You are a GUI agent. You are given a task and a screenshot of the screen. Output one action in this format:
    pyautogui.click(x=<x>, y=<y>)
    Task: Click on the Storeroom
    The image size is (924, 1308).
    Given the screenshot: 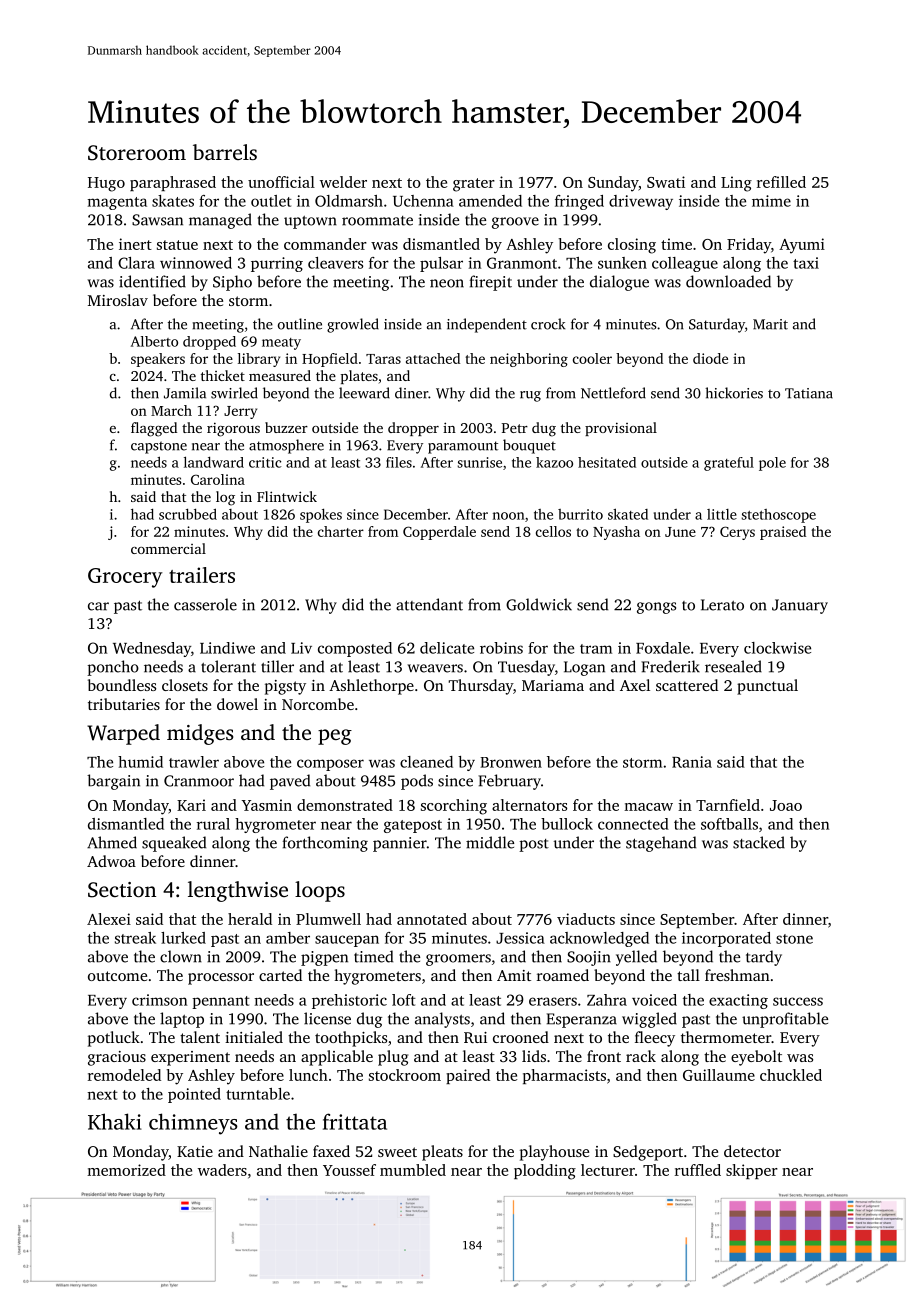 What is the action you would take?
    pyautogui.click(x=137, y=153)
